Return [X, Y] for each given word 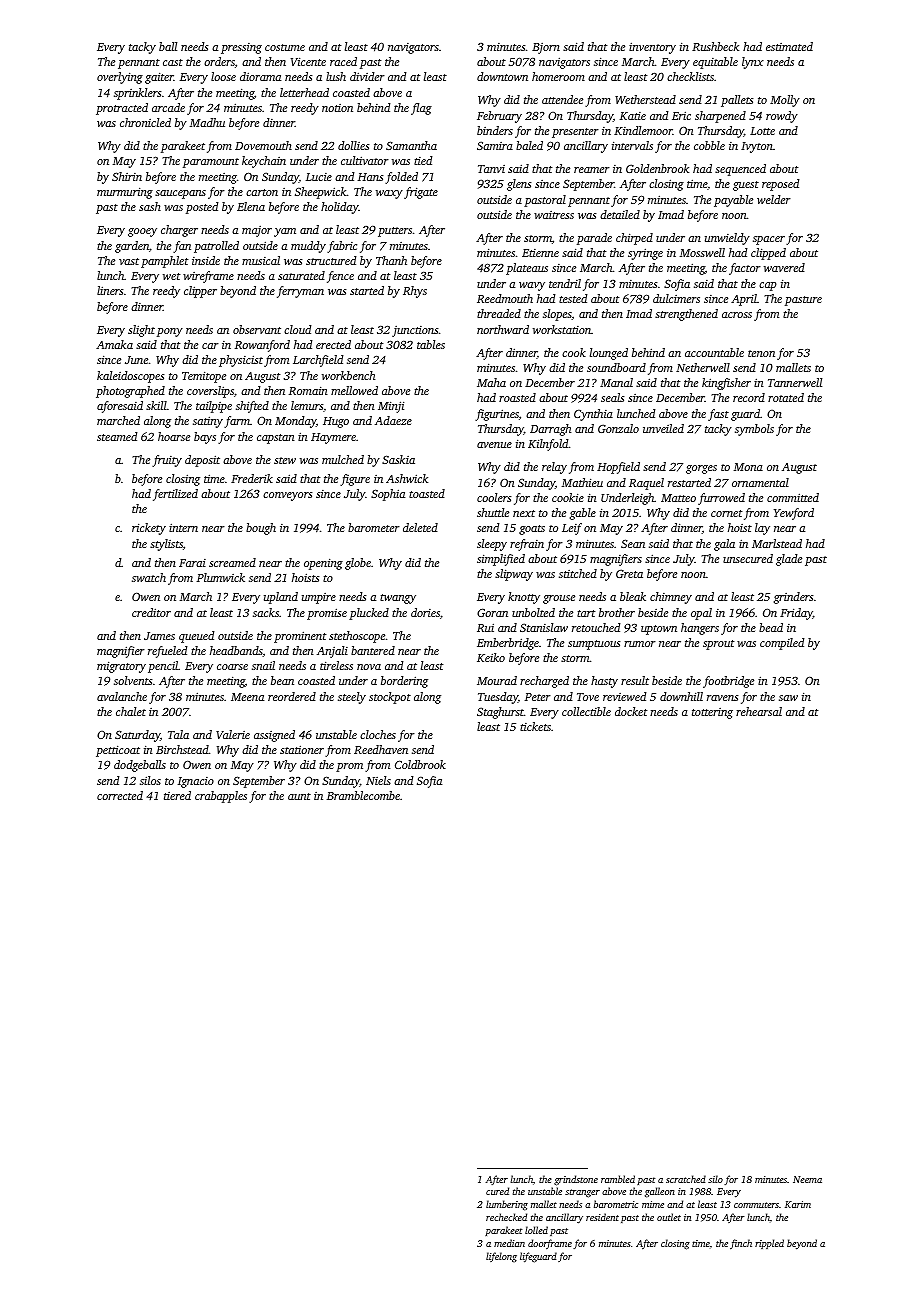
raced [343, 61]
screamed [232, 562]
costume [285, 47]
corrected [120, 795]
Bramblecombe [363, 795]
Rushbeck [715, 46]
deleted [420, 527]
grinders [794, 598]
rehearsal [759, 711]
